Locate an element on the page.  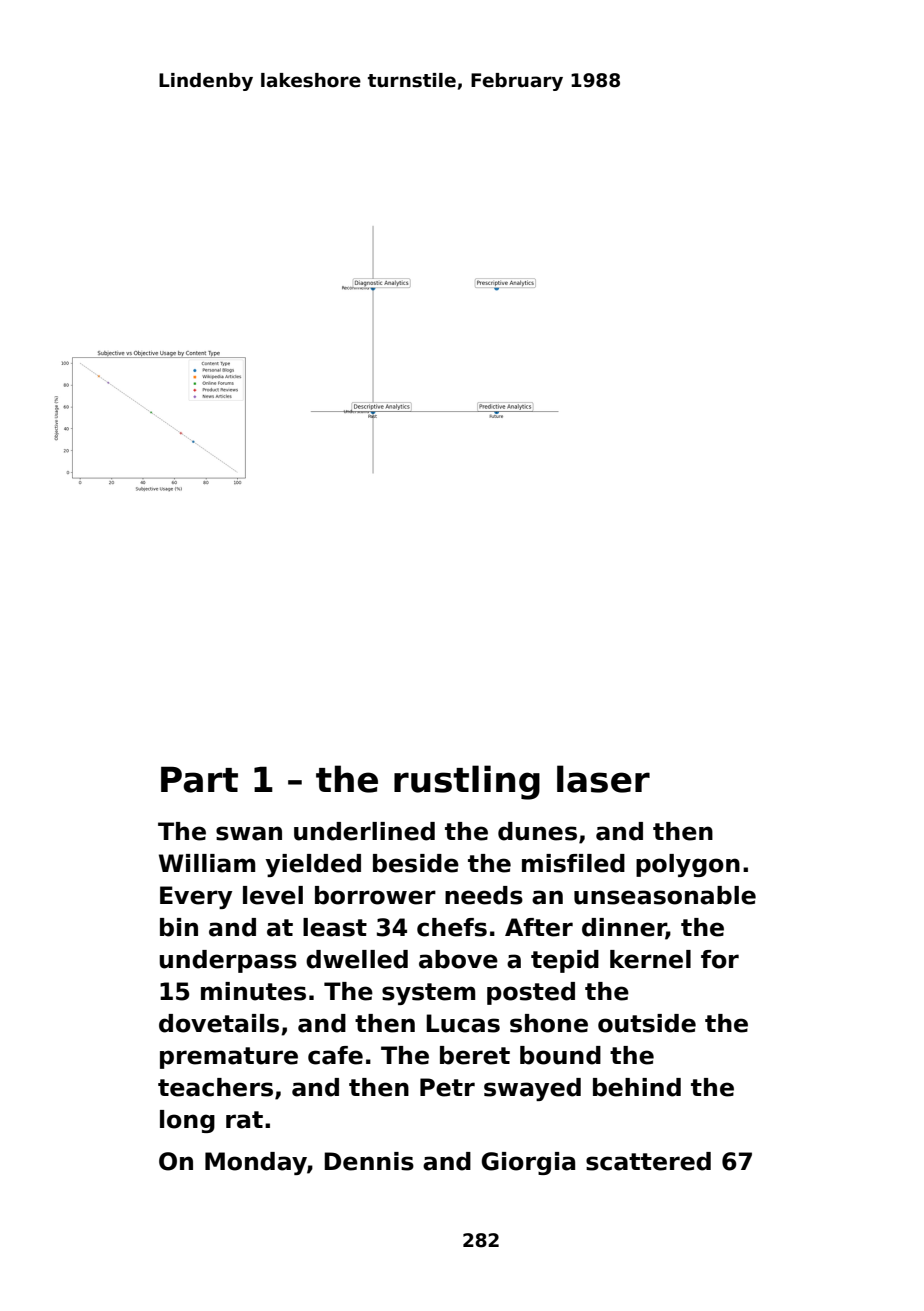
Part is located at coordinates (199, 779).
